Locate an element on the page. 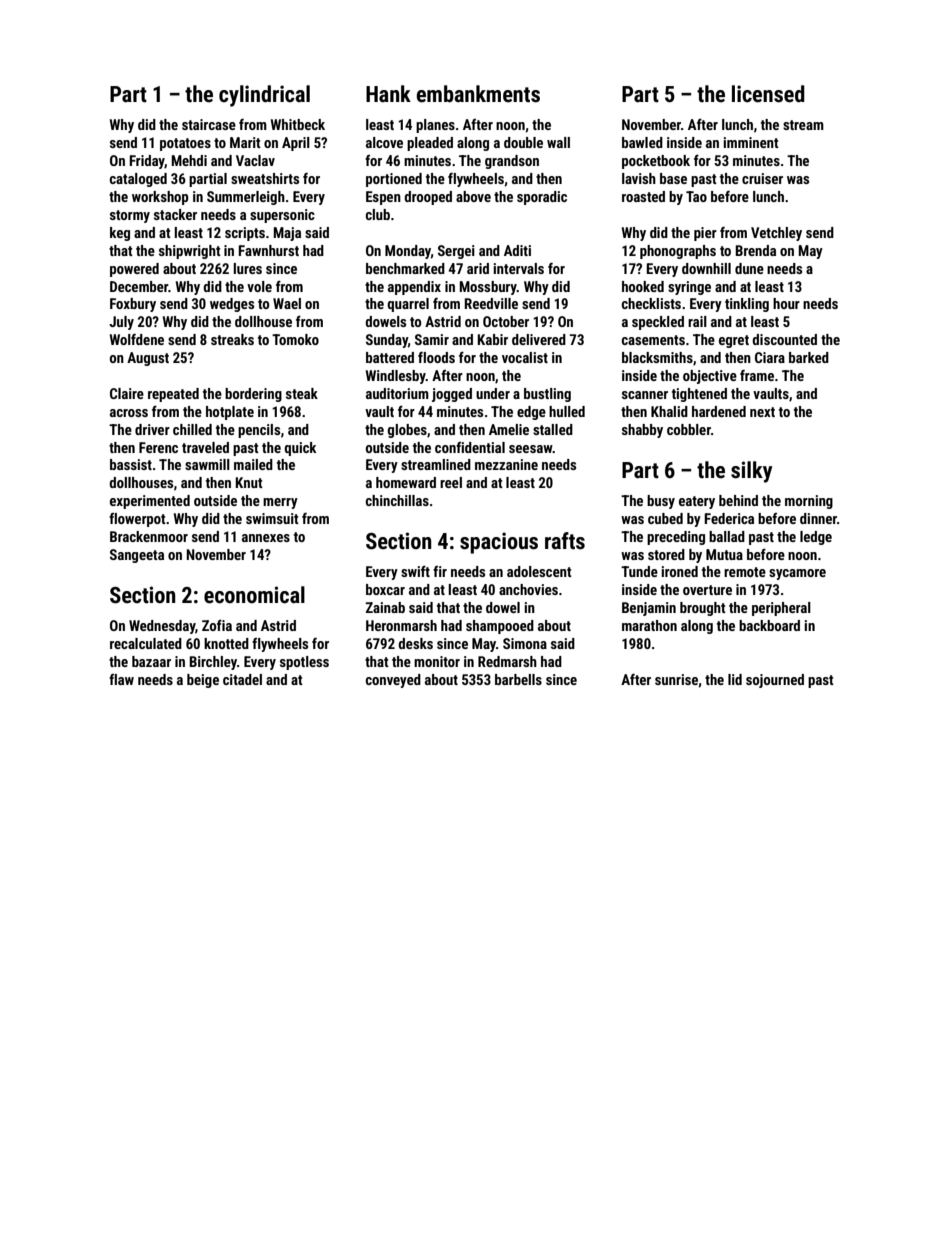  morning is located at coordinates (809, 502).
